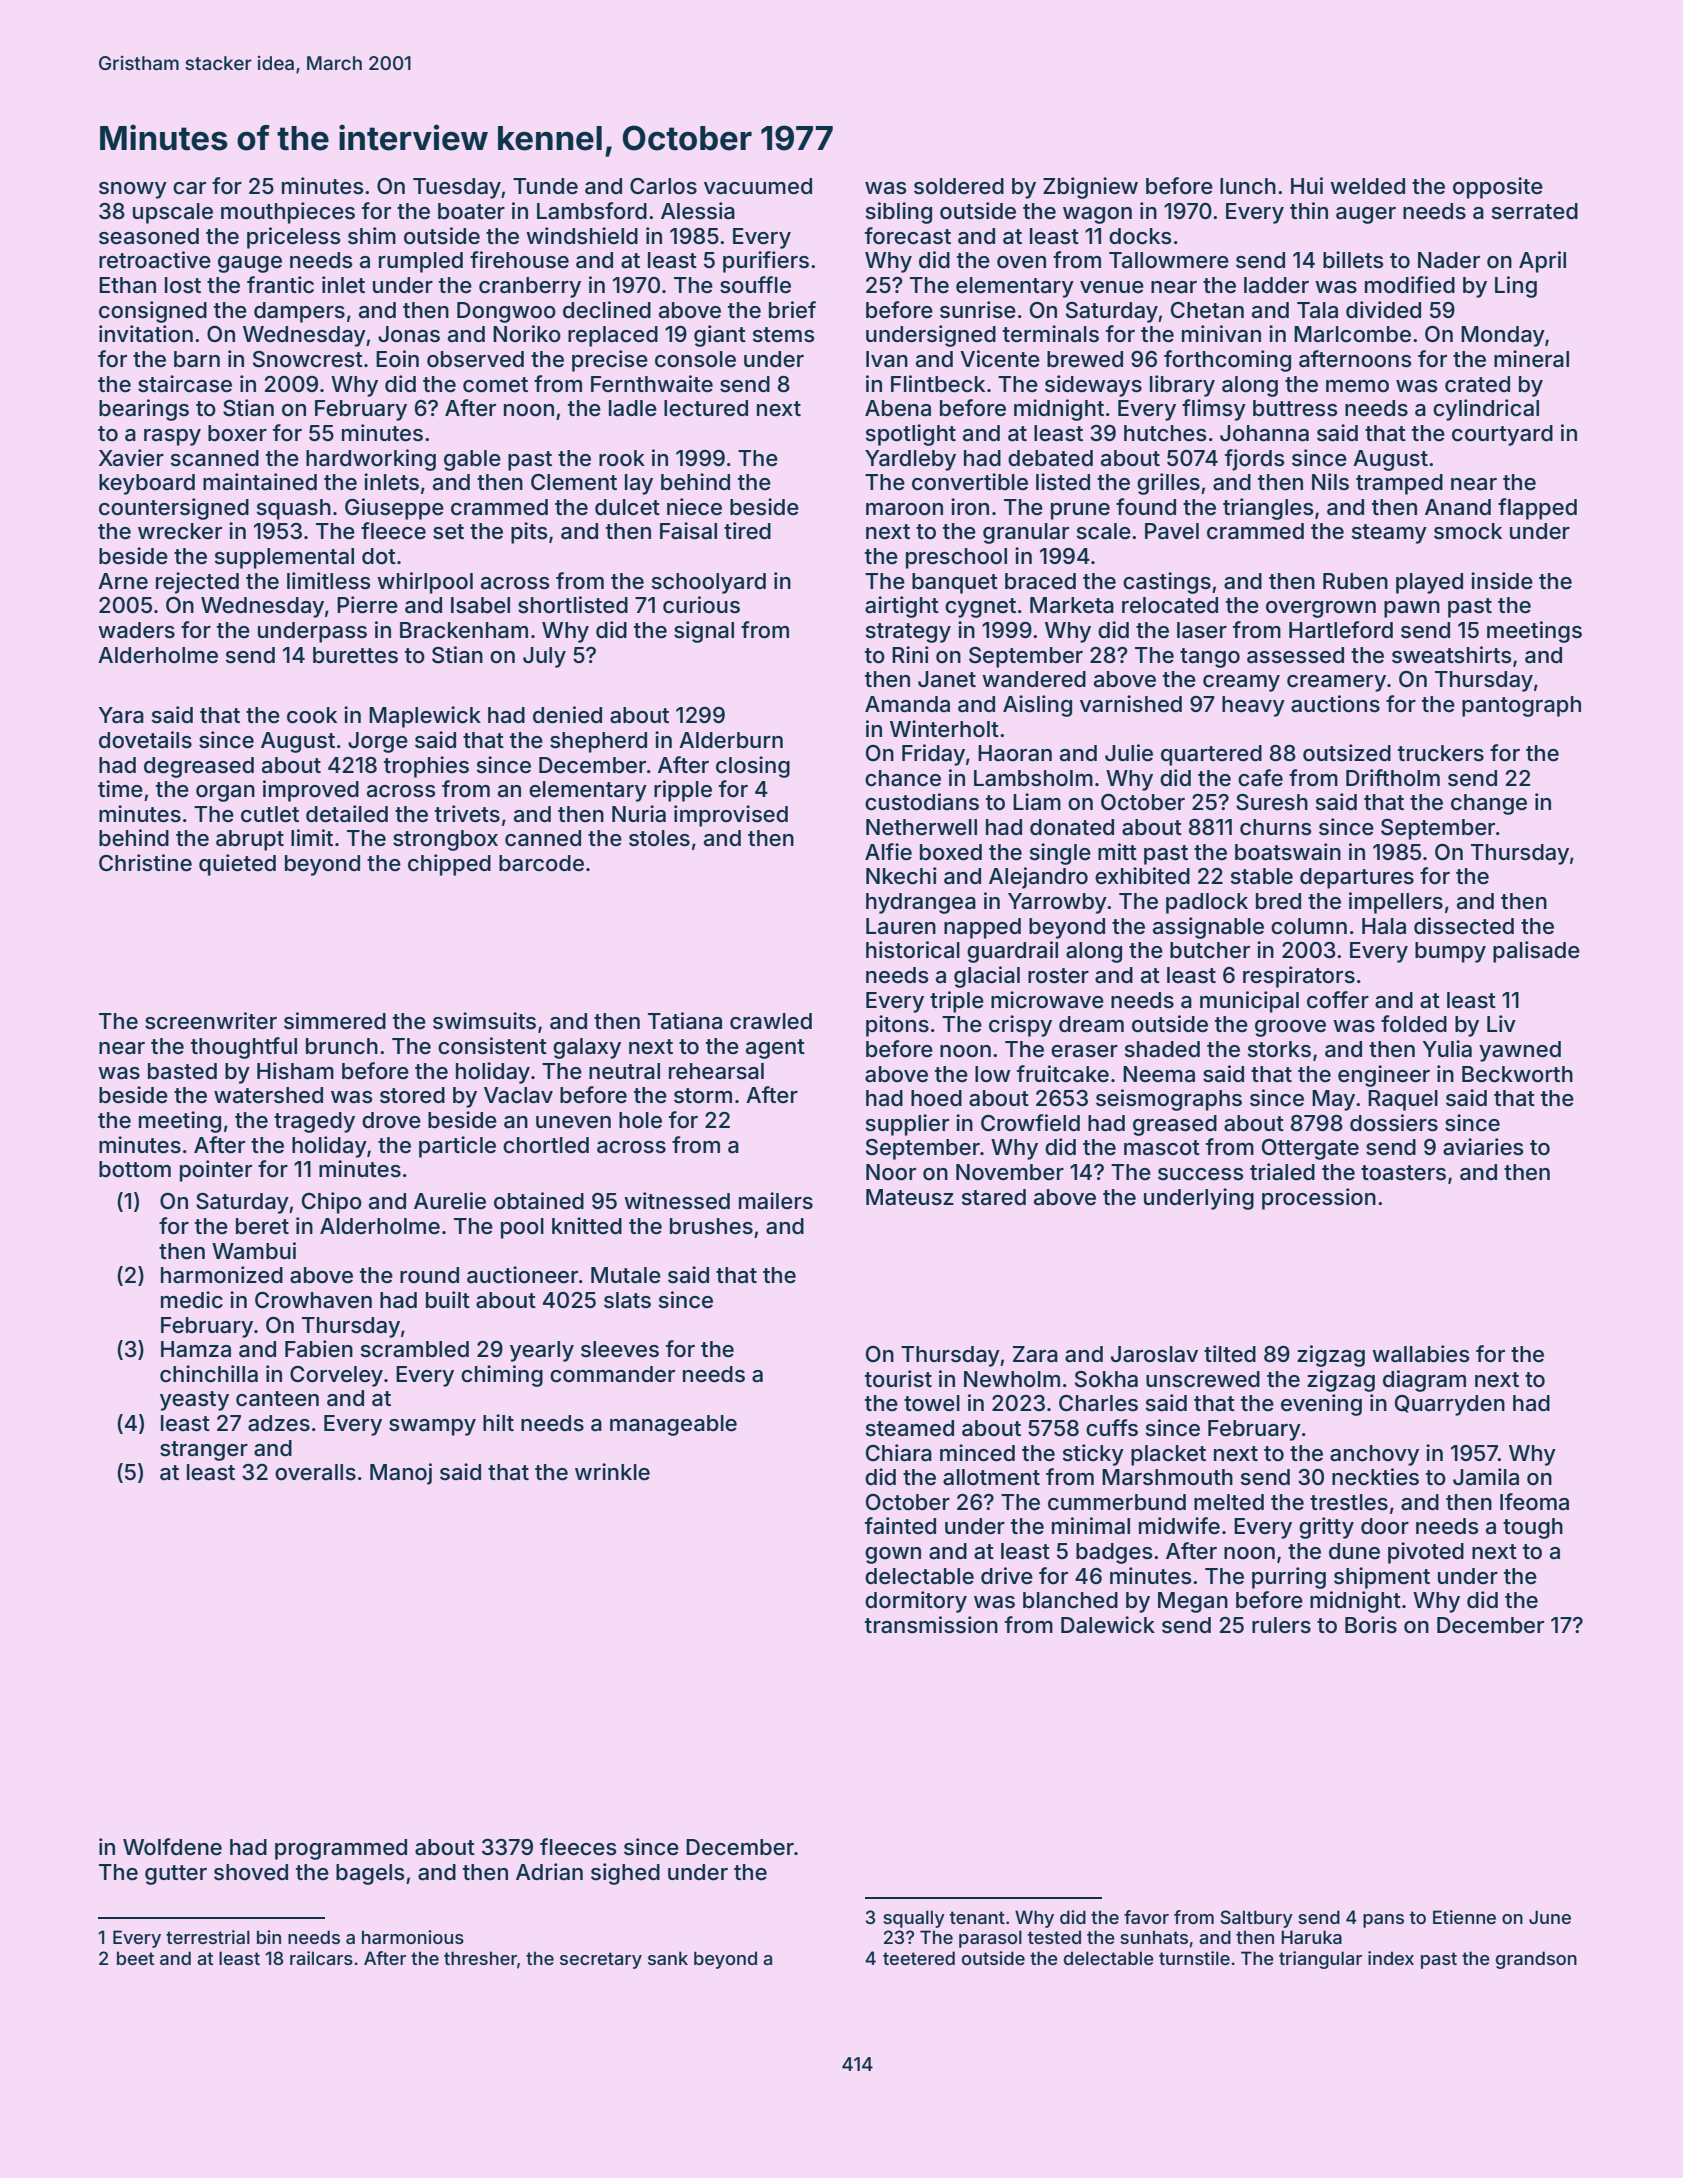 This screenshot has width=1683, height=2178. What do you see at coordinates (673, 1425) in the screenshot?
I see `manageable` at bounding box center [673, 1425].
